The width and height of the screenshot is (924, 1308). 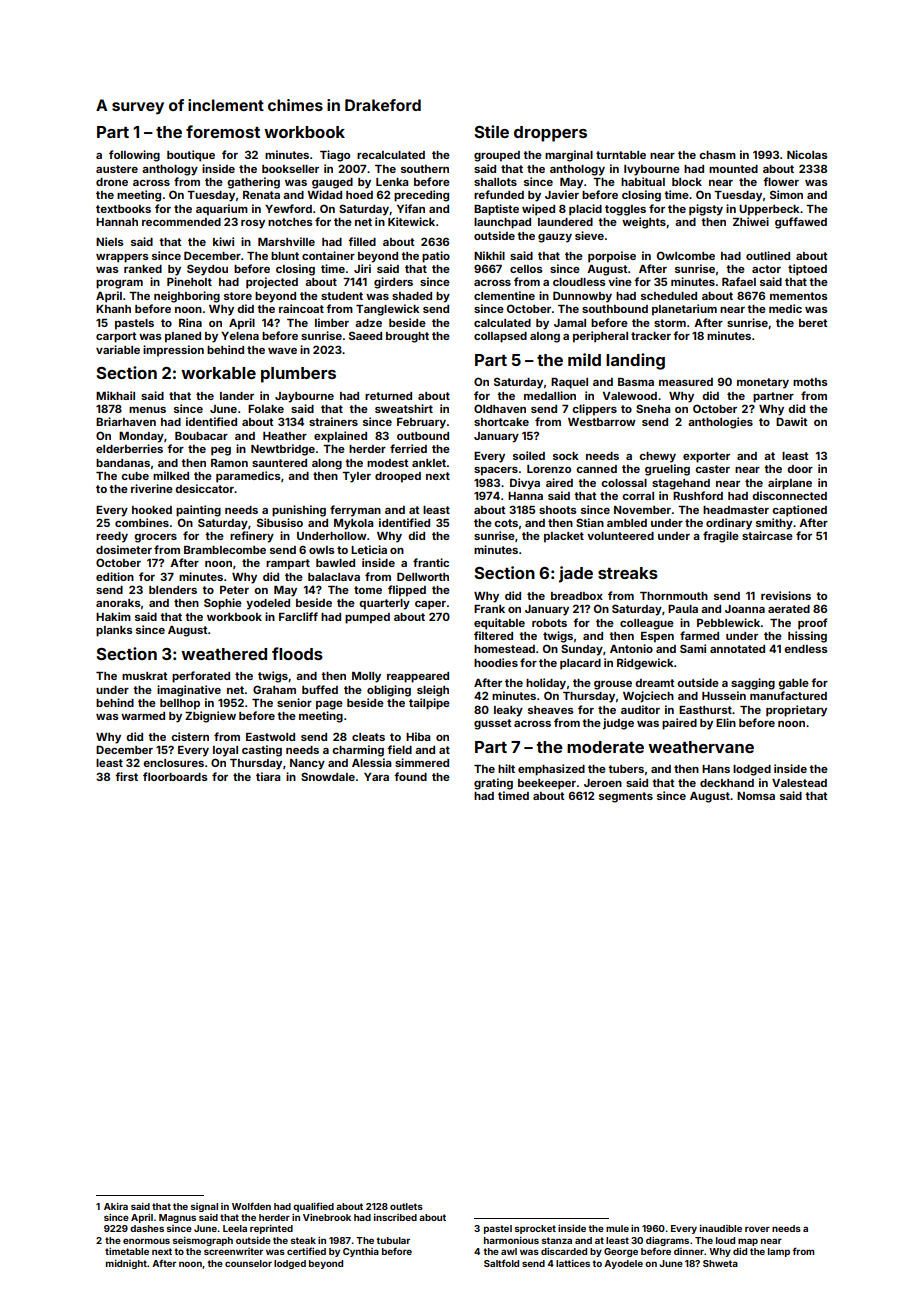 What do you see at coordinates (313, 1207) in the screenshot?
I see `qualified` at bounding box center [313, 1207].
